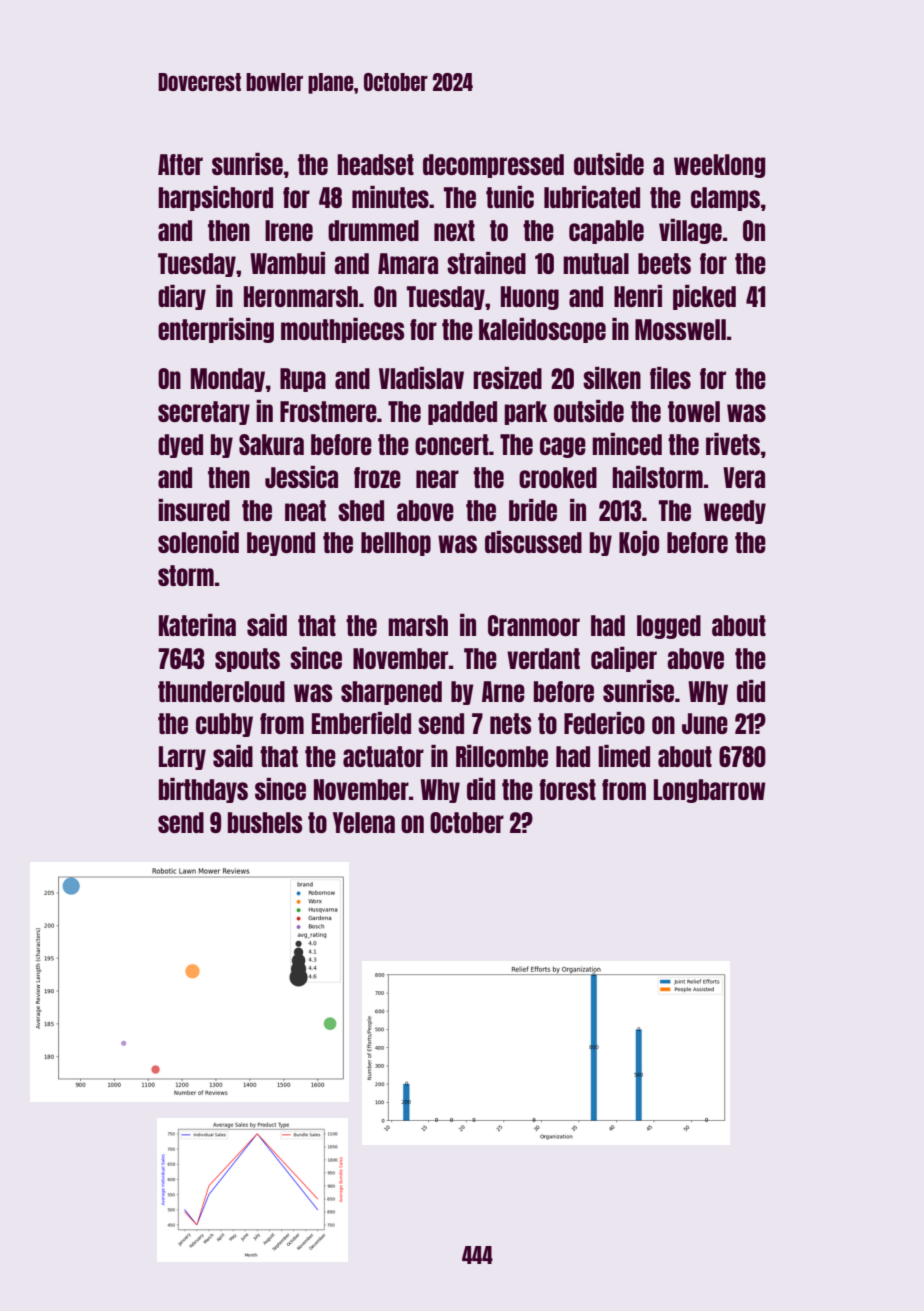 Image resolution: width=924 pixels, height=1311 pixels. What do you see at coordinates (534, 625) in the document?
I see `Cranmoor` at bounding box center [534, 625].
